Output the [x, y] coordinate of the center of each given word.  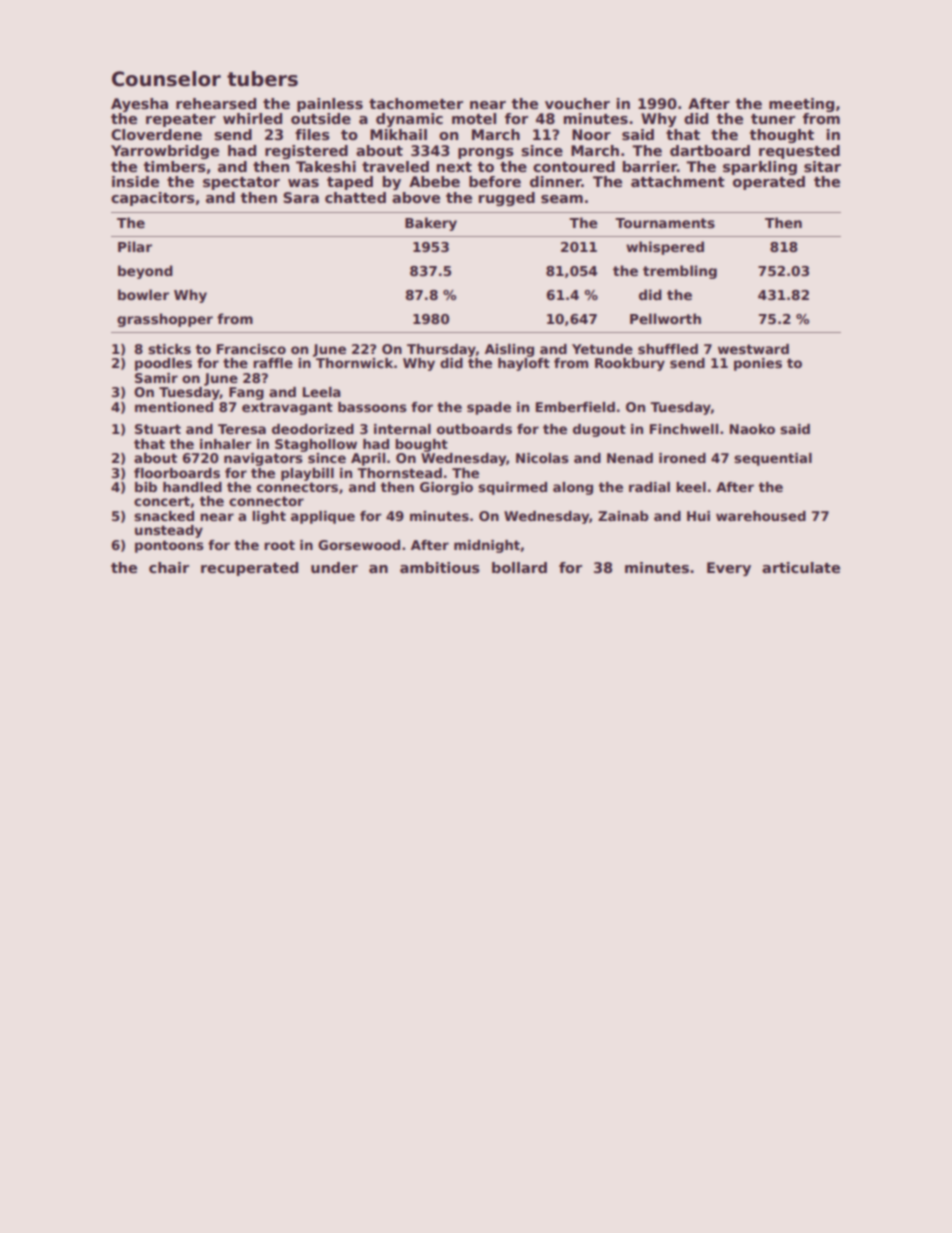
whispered [665, 248]
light [269, 517]
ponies [758, 364]
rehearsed [216, 103]
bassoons [372, 407]
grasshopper [165, 320]
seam [562, 199]
